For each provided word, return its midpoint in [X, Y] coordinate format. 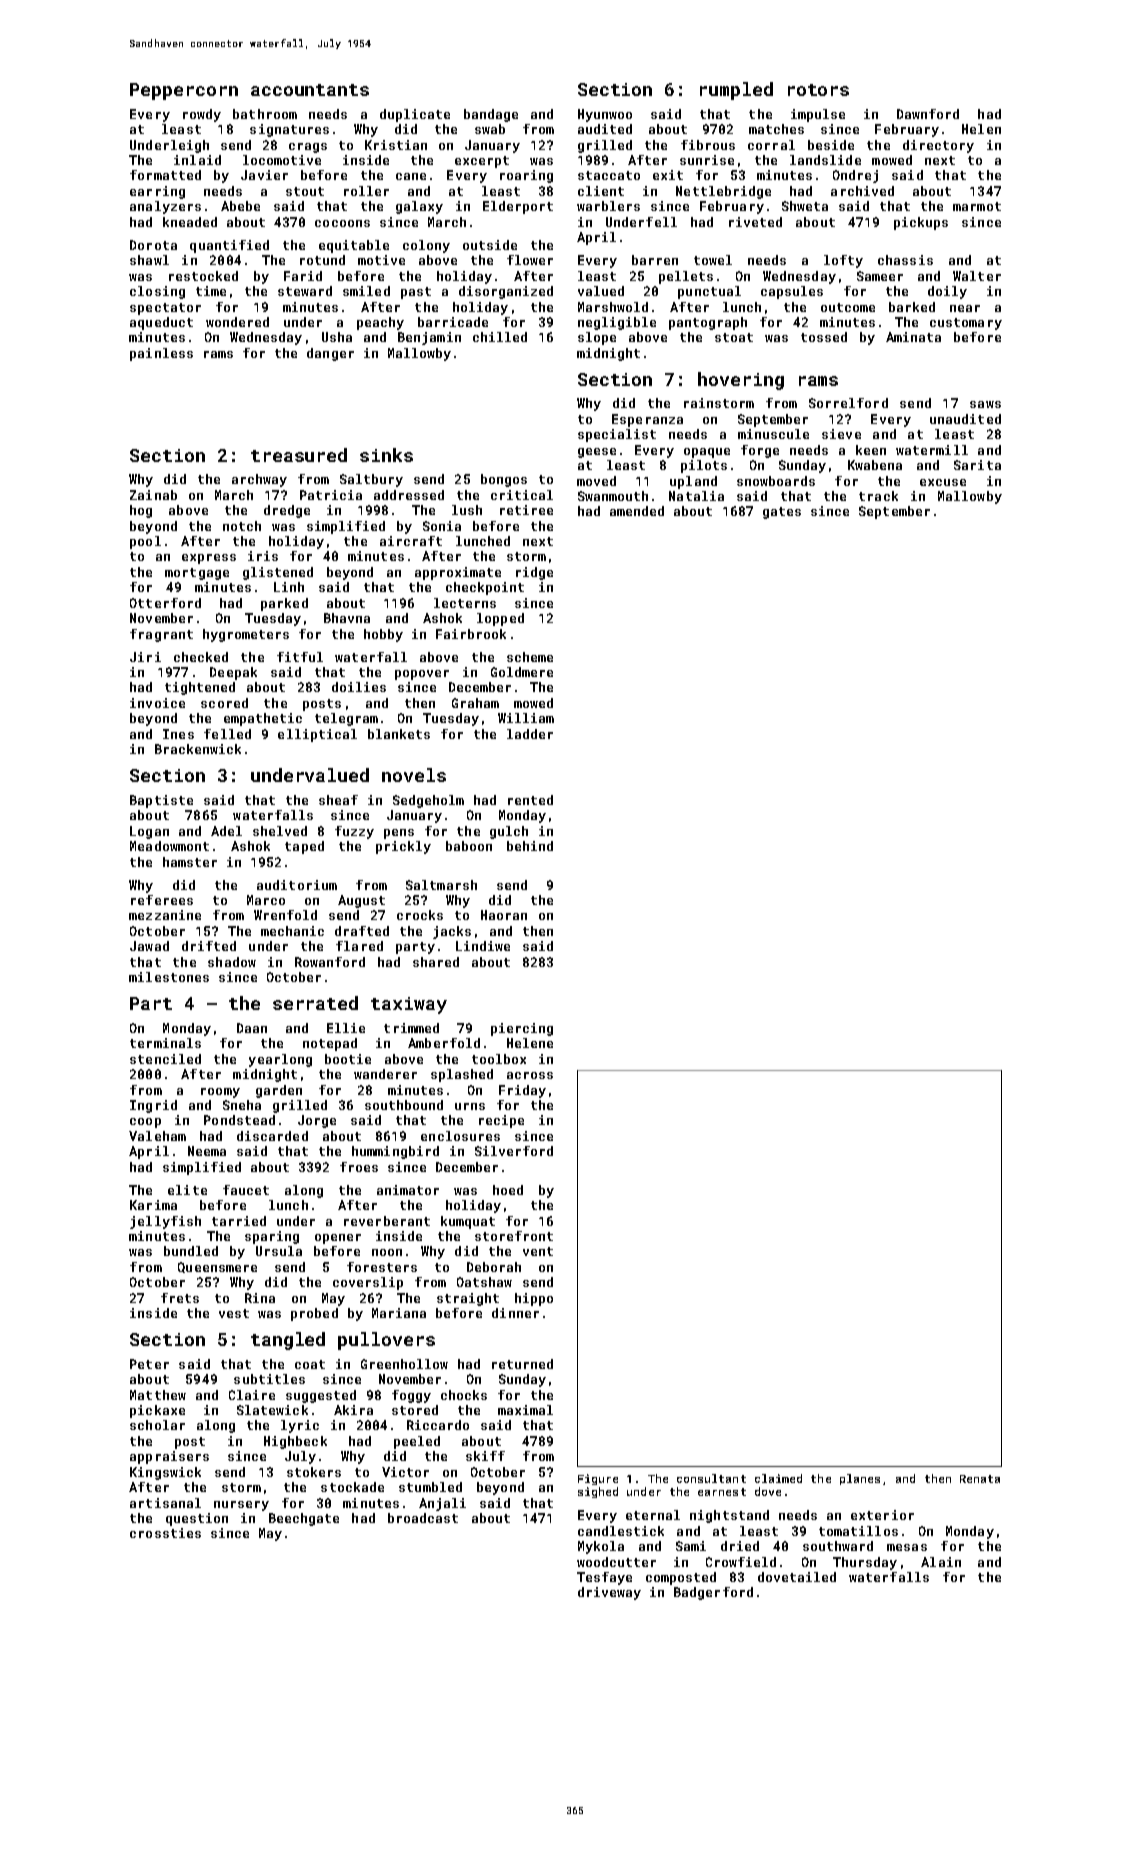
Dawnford [928, 114]
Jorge [317, 1121]
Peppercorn [184, 91]
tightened [200, 688]
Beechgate [304, 1519]
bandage [491, 115]
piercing [522, 1029]
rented [530, 800]
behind [530, 846]
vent [538, 1251]
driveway [609, 1593]
